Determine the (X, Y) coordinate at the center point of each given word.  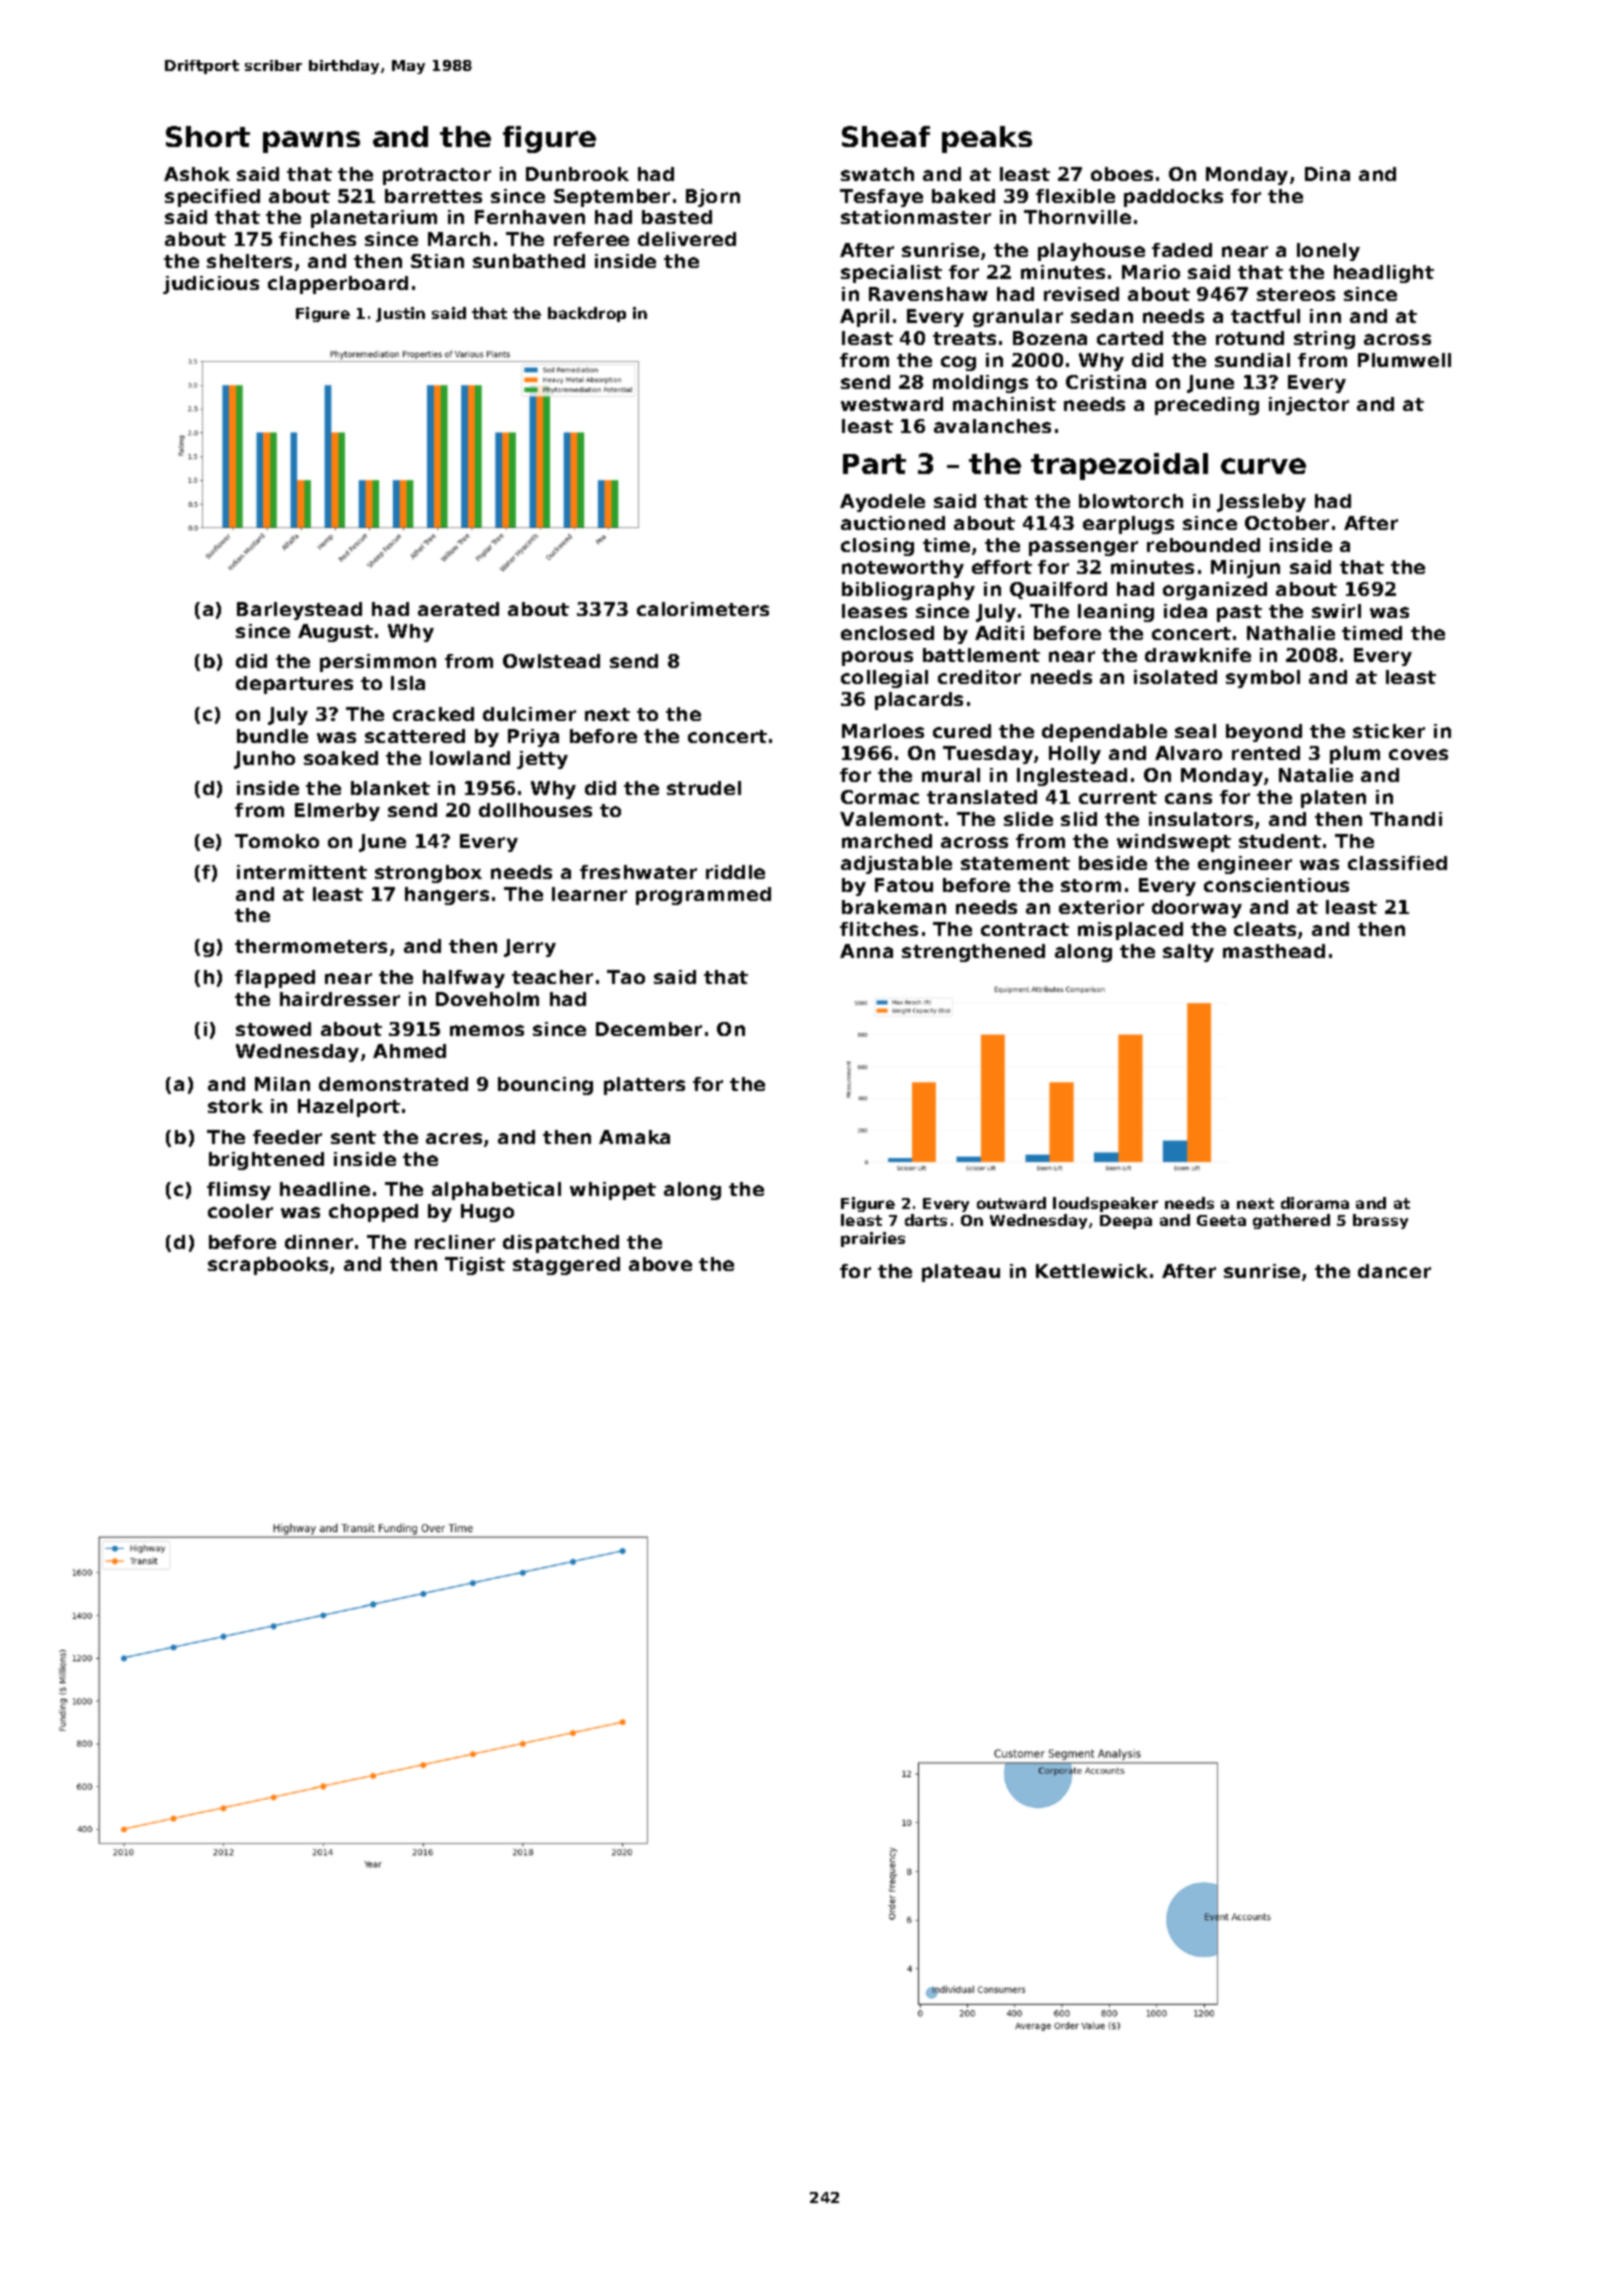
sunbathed (529, 261)
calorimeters (703, 609)
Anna (866, 951)
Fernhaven (530, 217)
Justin (400, 314)
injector (1309, 406)
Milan (282, 1084)
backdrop (587, 314)
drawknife (1198, 655)
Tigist (475, 1266)
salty (1188, 953)
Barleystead (299, 611)
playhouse (1091, 252)
